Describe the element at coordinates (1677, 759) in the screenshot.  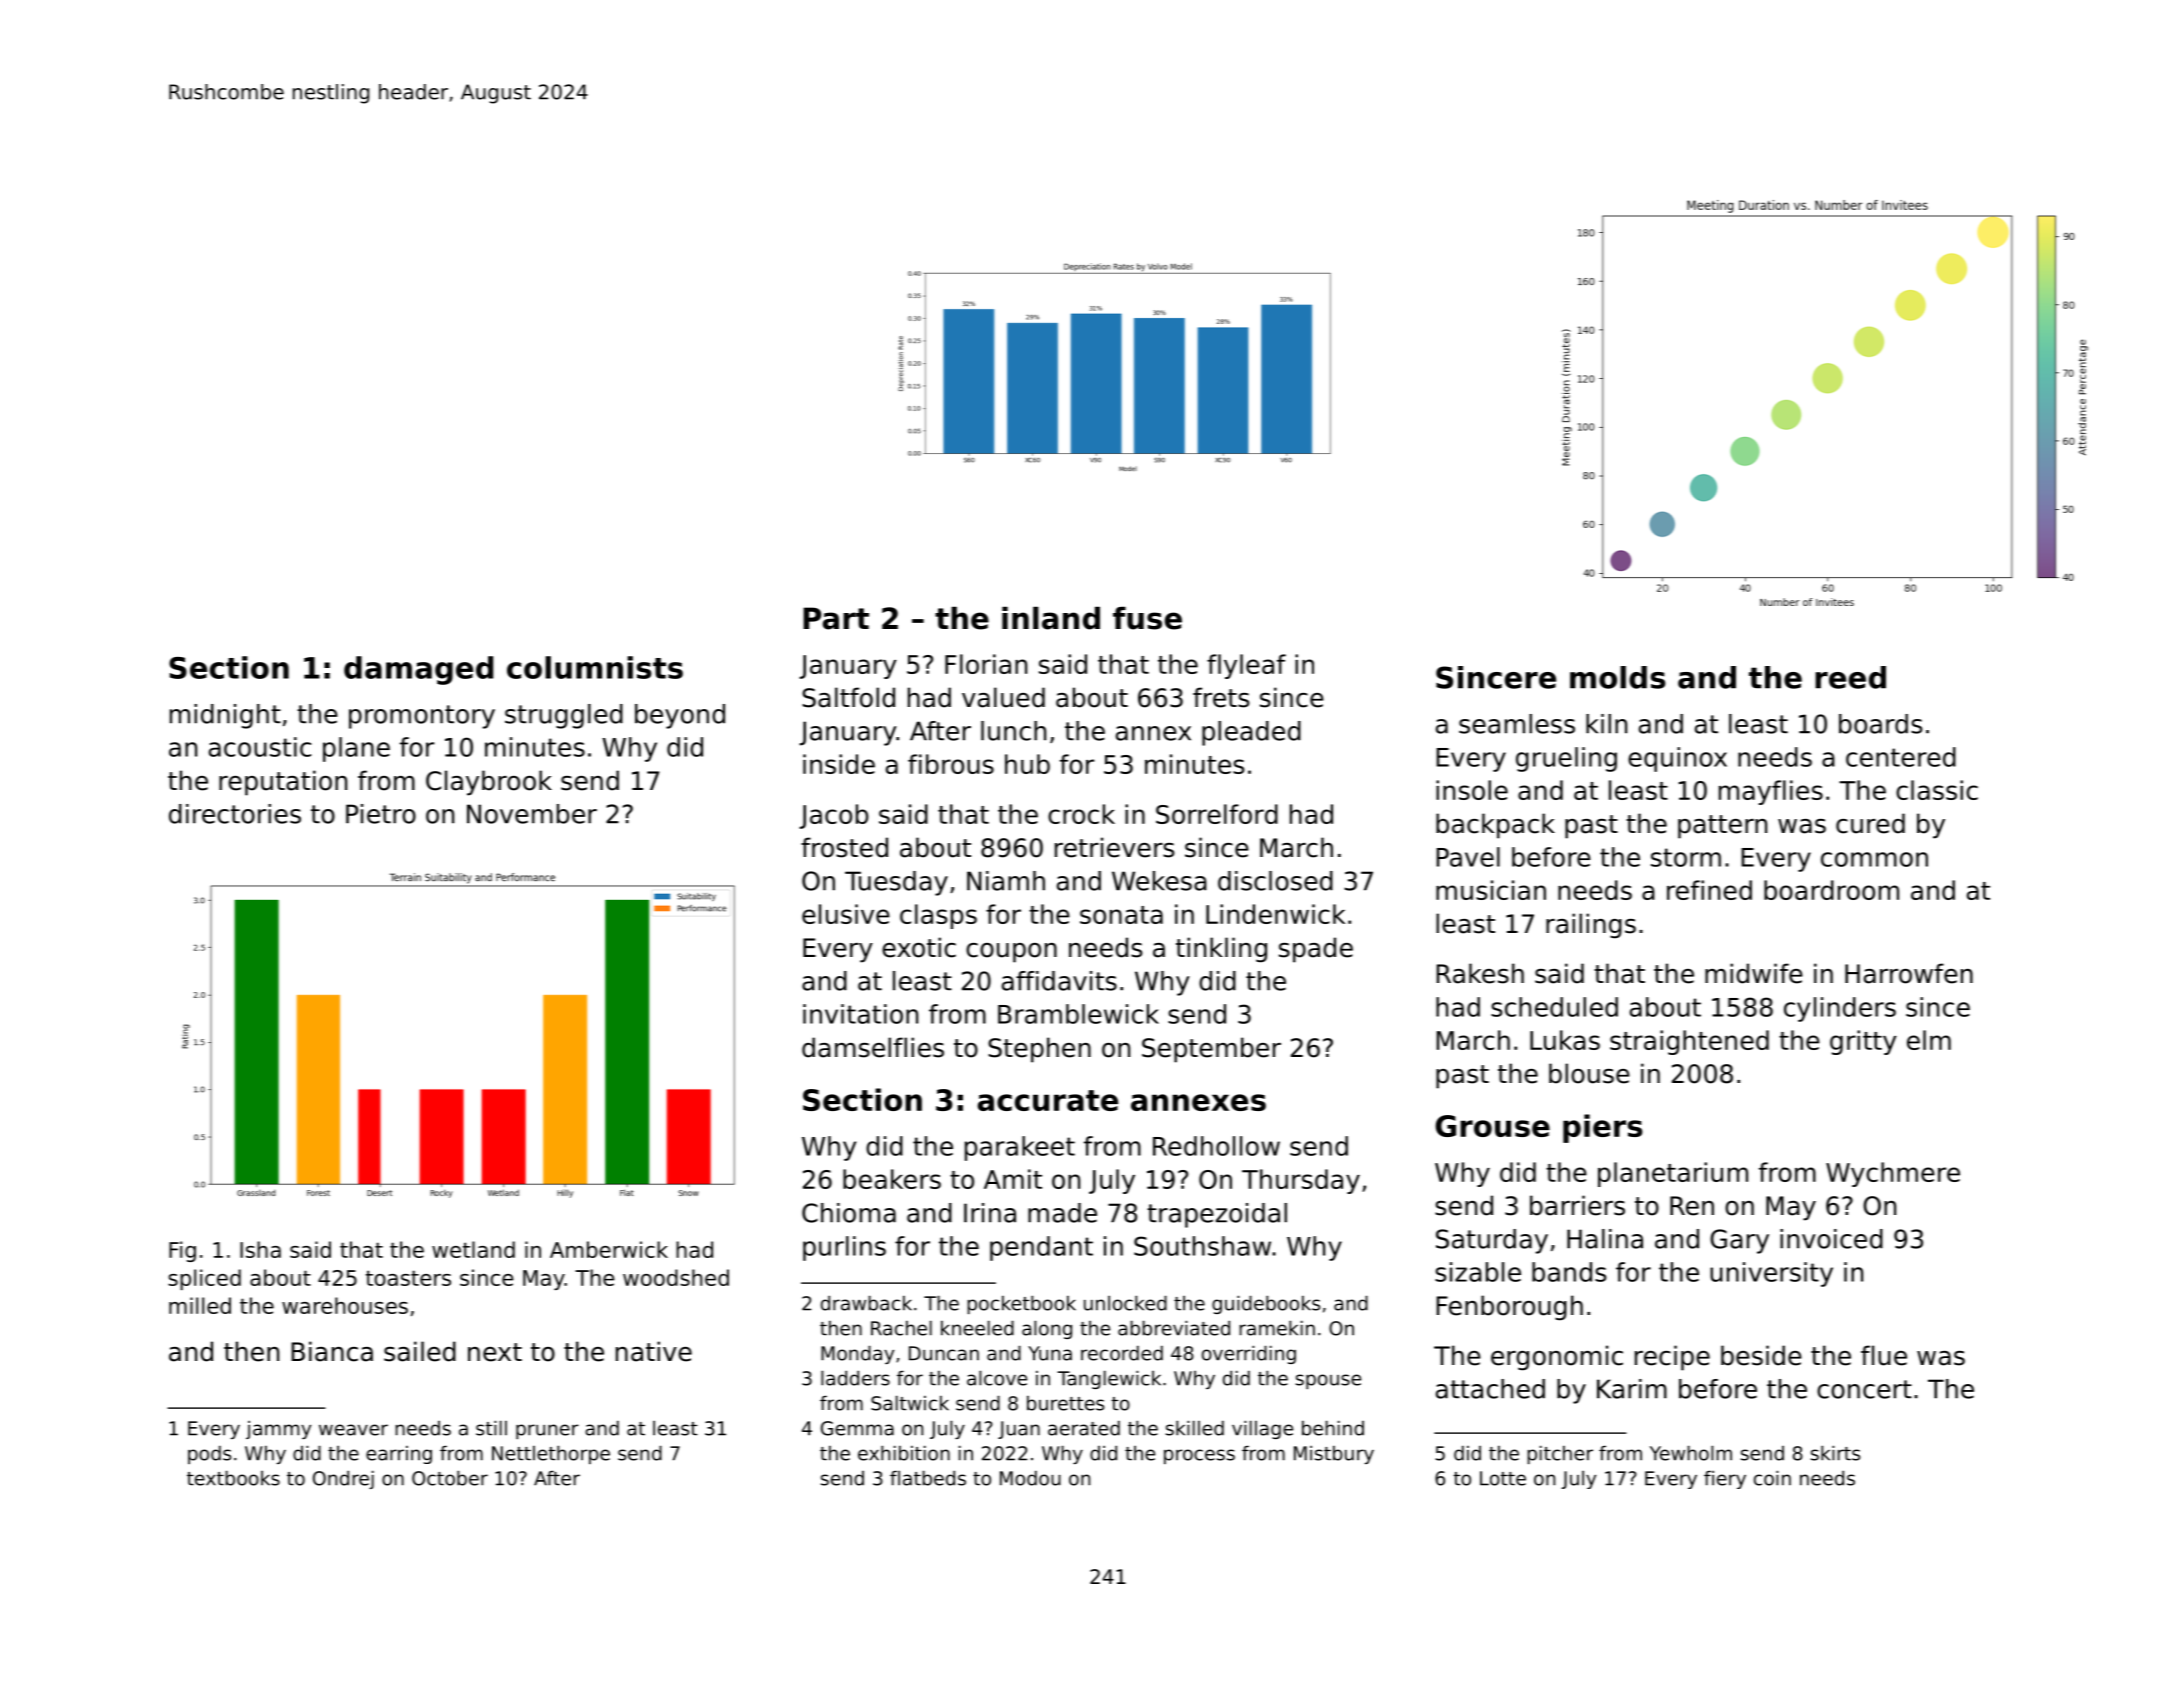
I see `equinox` at that location.
